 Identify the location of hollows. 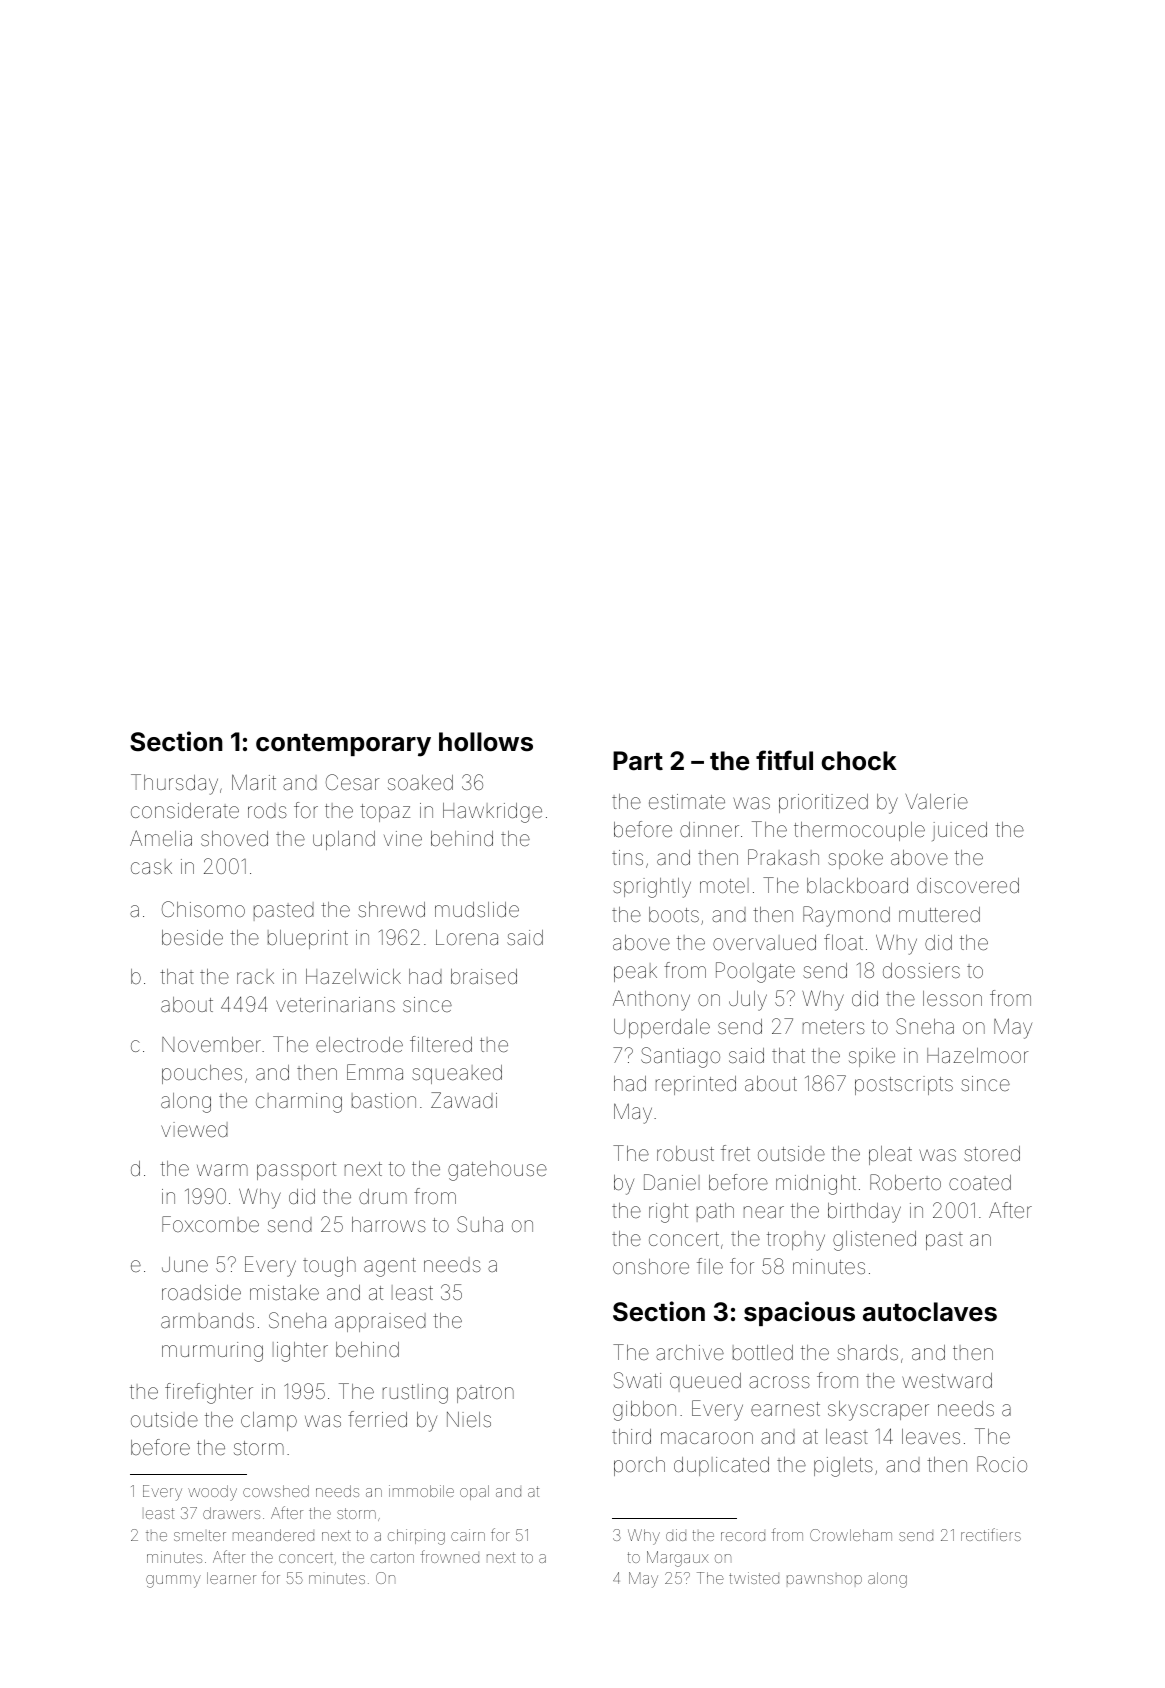
(486, 742).
